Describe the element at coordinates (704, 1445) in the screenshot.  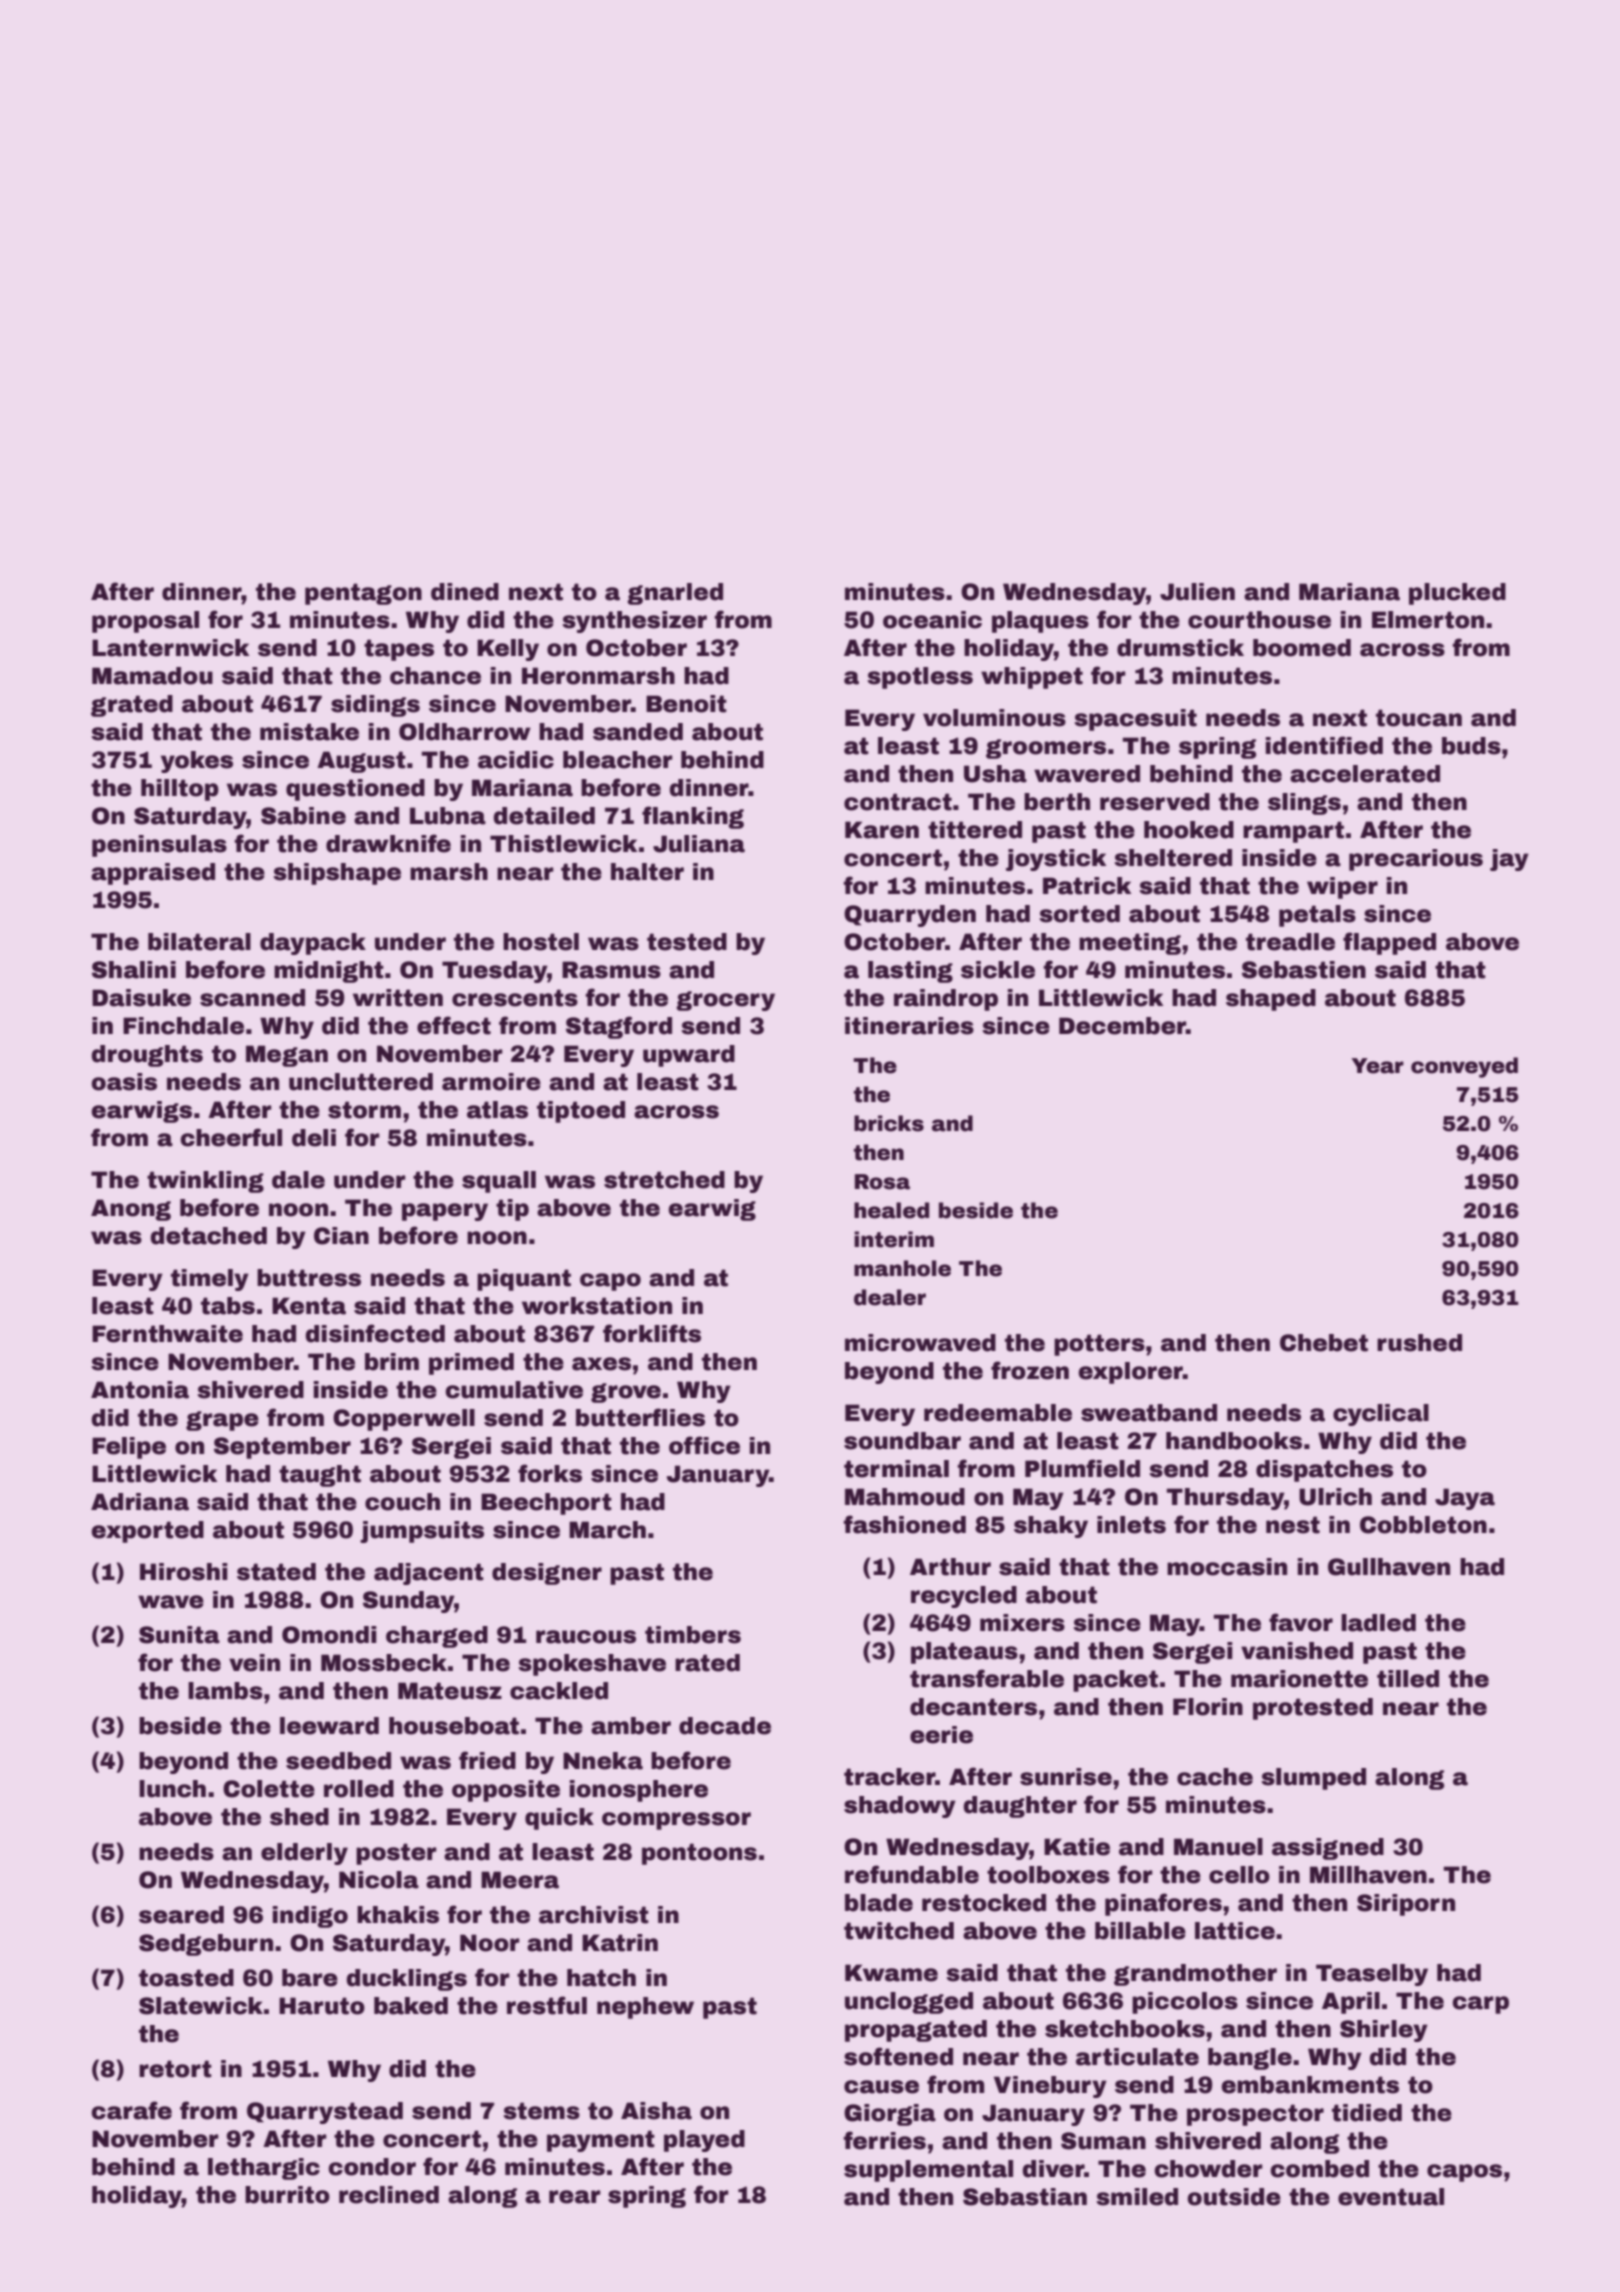
I see `office` at that location.
